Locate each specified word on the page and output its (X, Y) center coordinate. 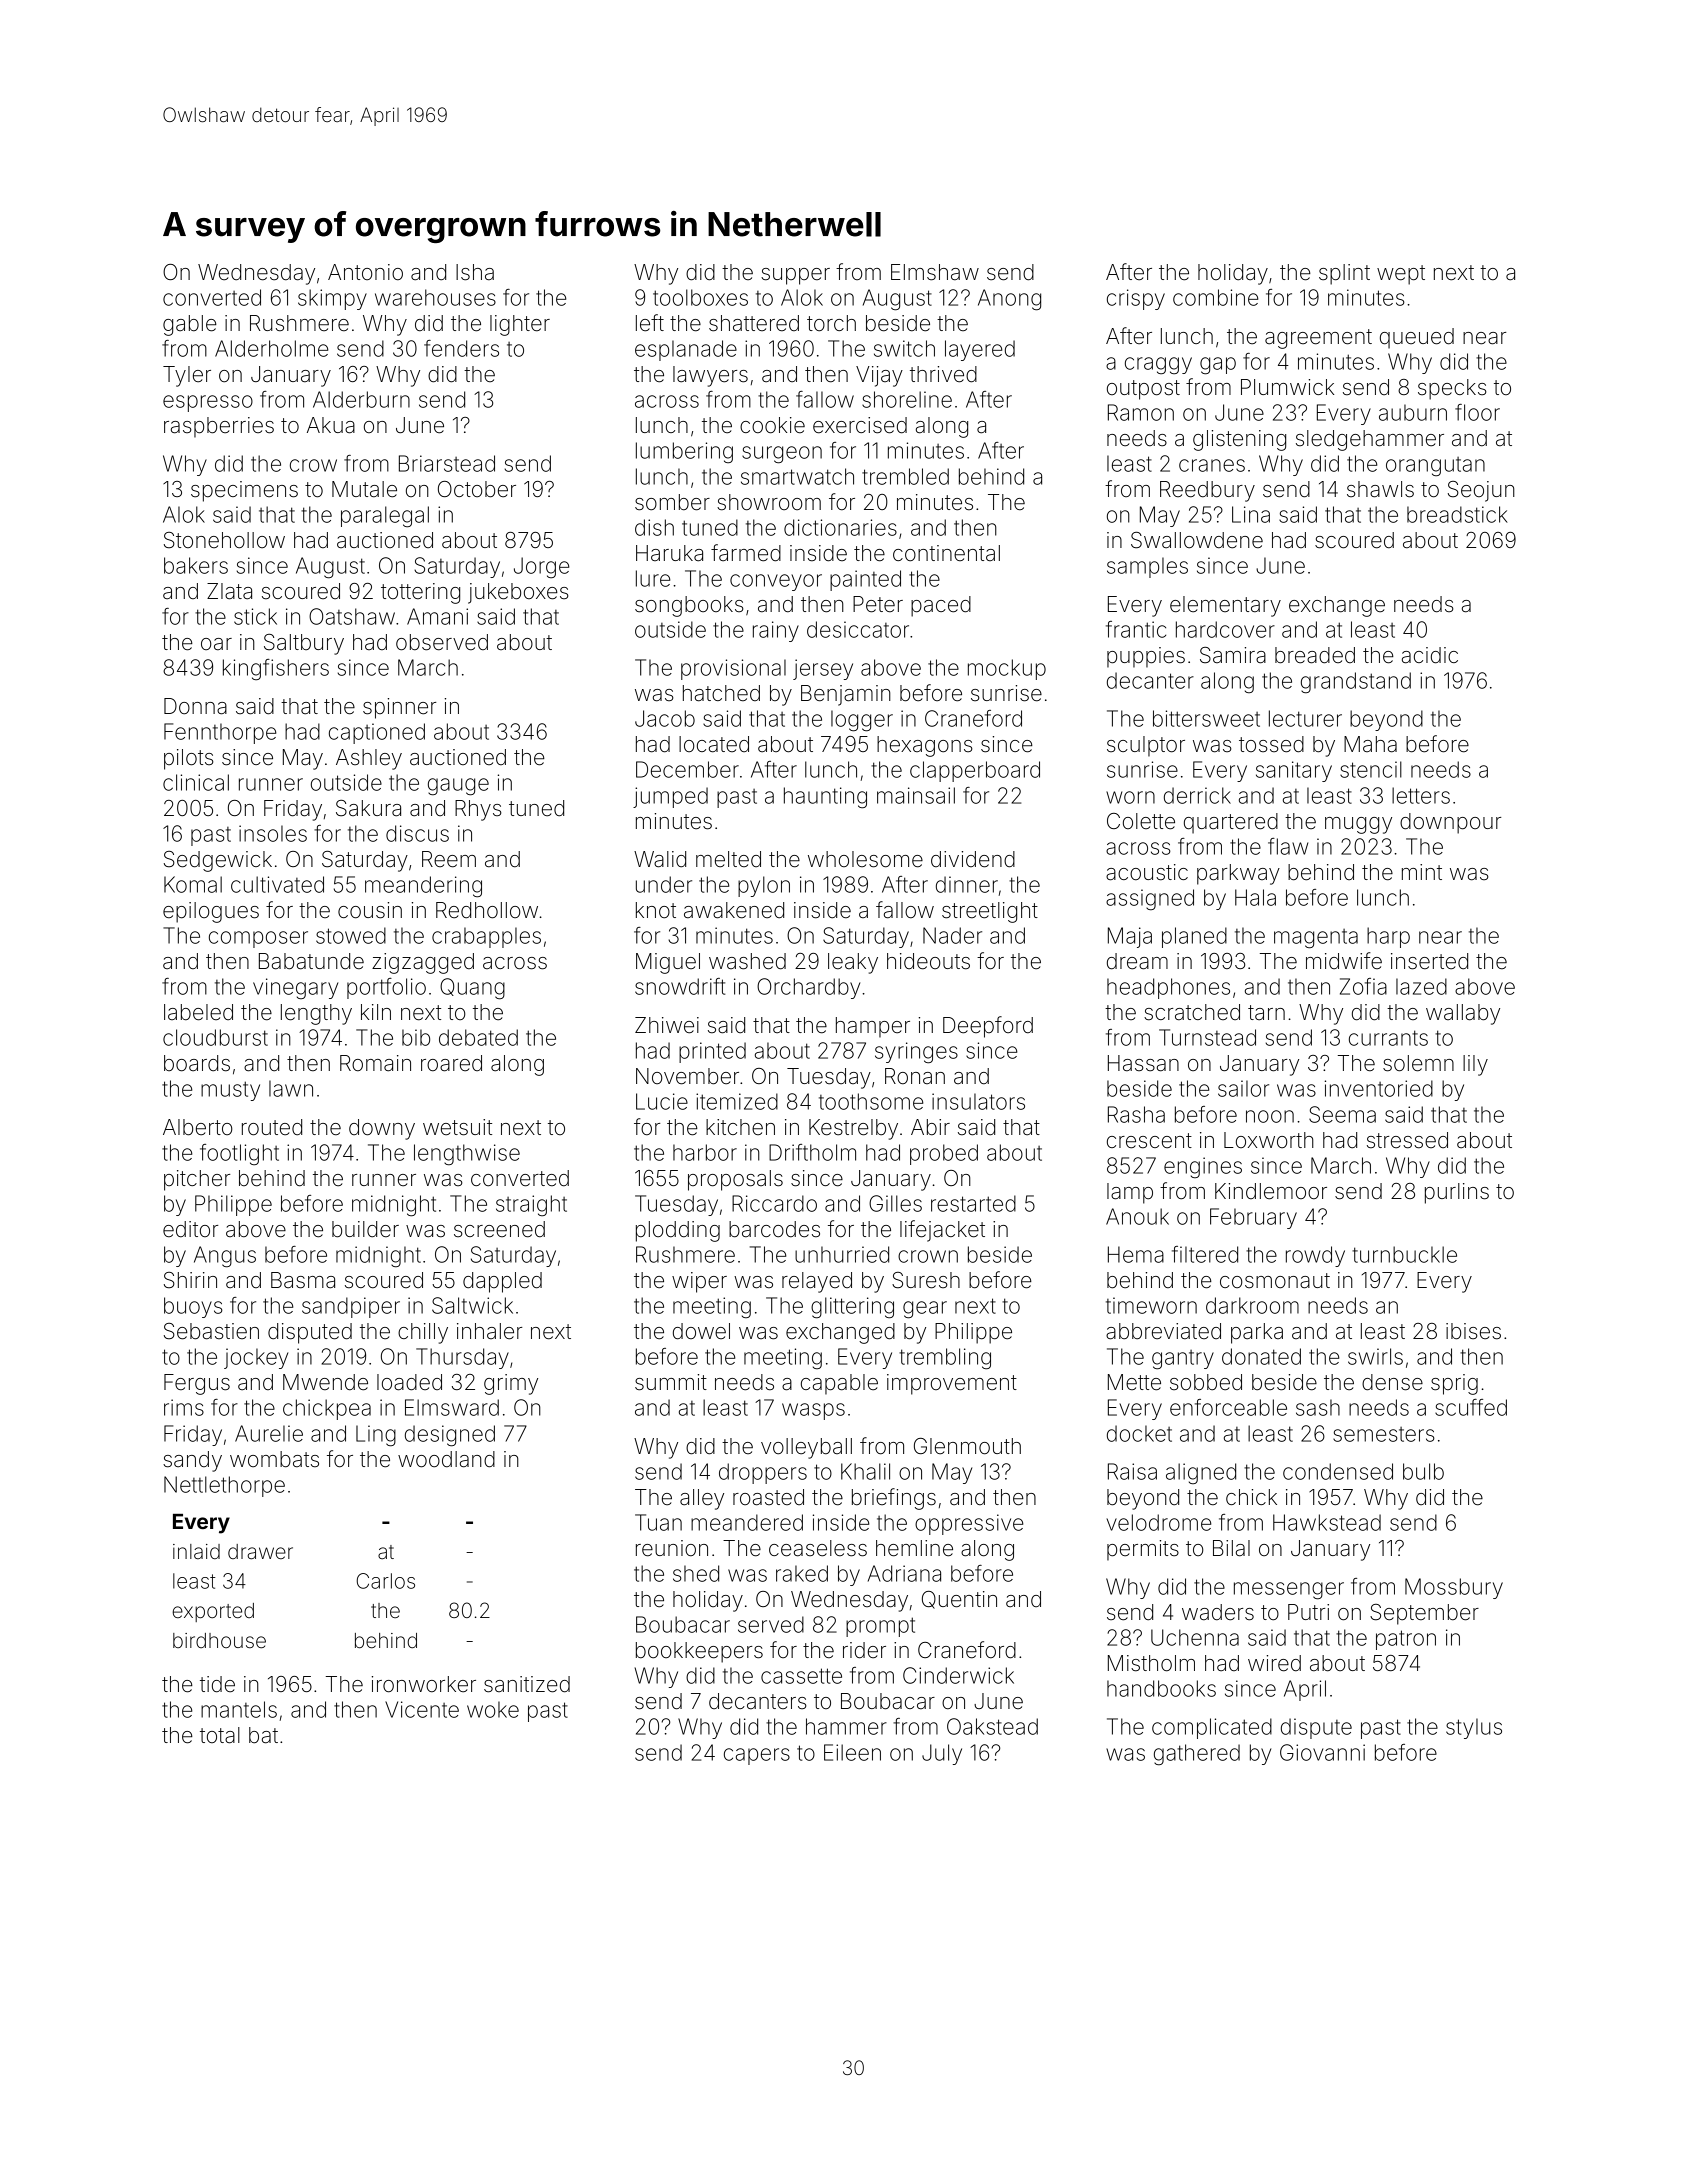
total (220, 1735)
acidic (1430, 655)
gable (190, 325)
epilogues (211, 912)
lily (1475, 1065)
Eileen (852, 1752)
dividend (973, 859)
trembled (905, 476)
